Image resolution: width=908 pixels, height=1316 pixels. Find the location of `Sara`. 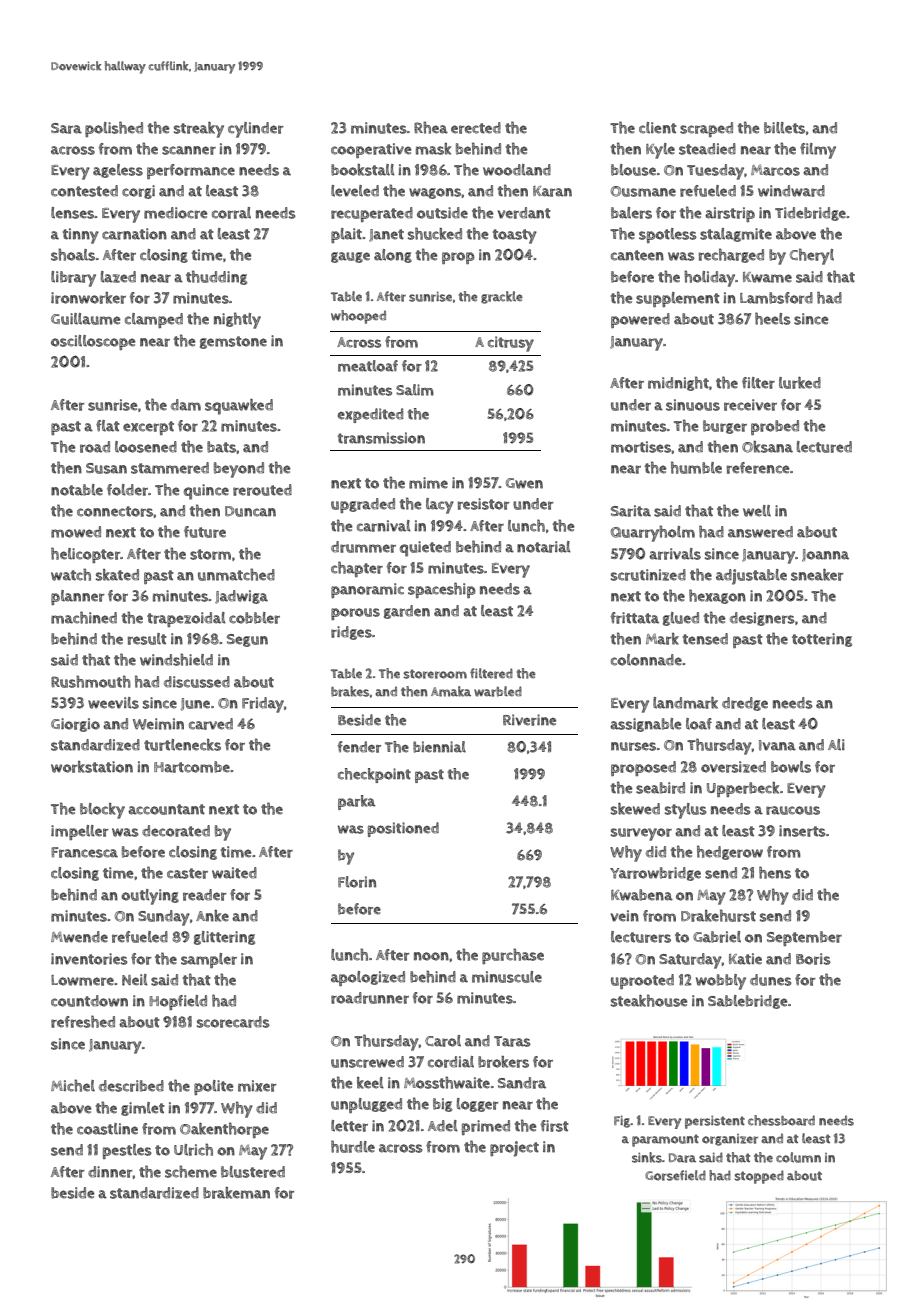

Sara is located at coordinates (66, 128).
